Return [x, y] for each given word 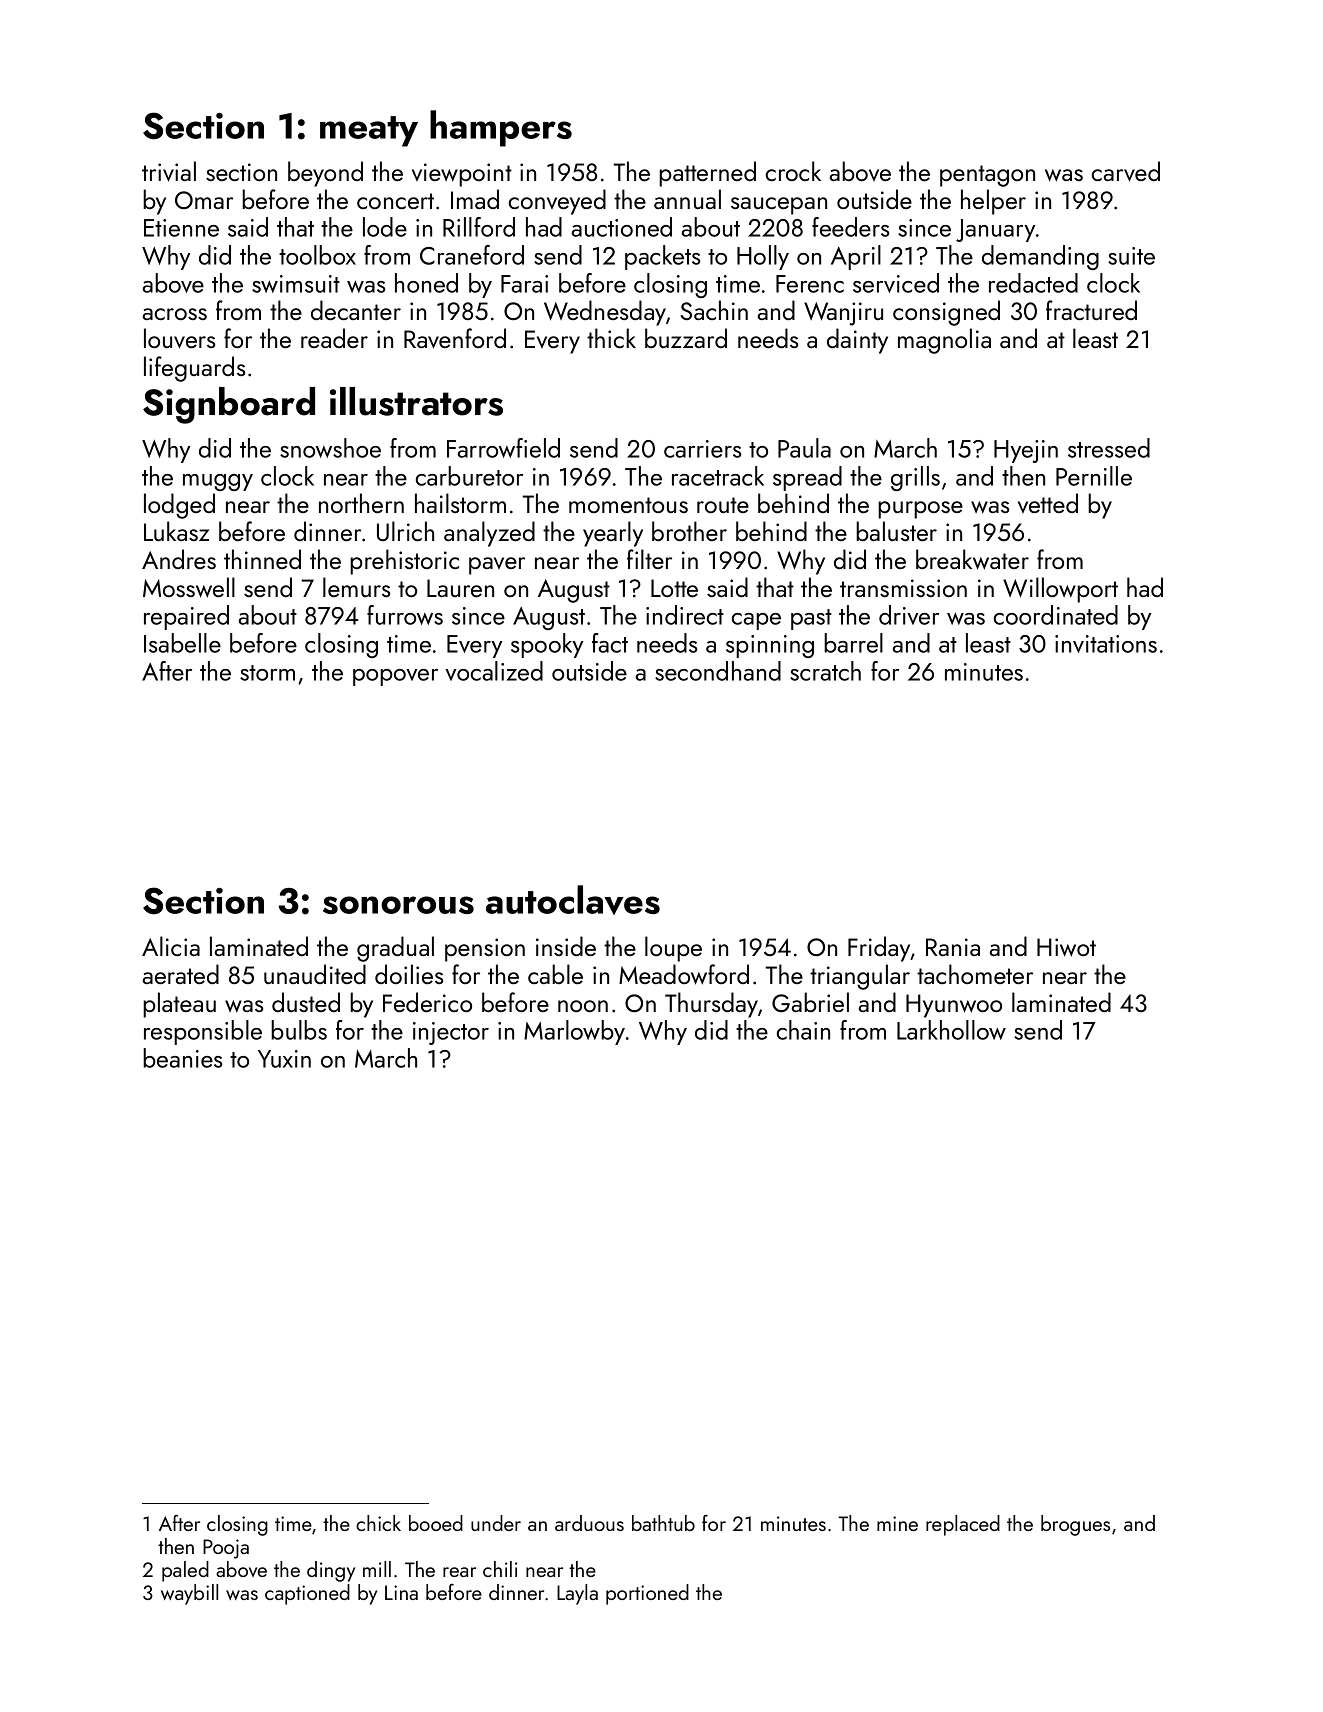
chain [803, 1030]
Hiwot [1066, 947]
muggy [218, 482]
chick [378, 1523]
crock [793, 171]
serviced [896, 283]
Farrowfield [503, 448]
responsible [203, 1032]
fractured [1091, 310]
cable [555, 974]
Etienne [181, 228]
